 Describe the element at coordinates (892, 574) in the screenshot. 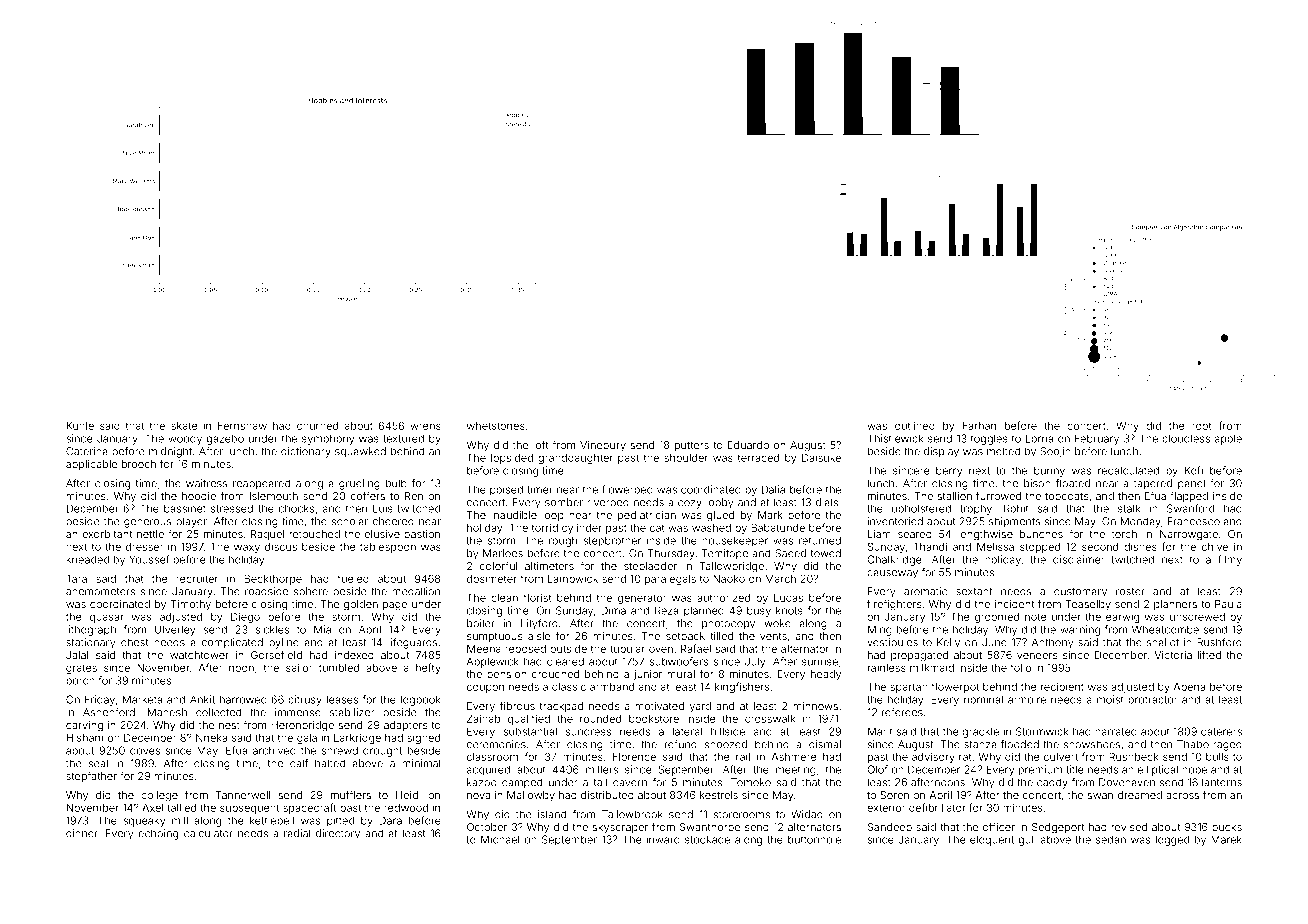

I see `causeway` at that location.
